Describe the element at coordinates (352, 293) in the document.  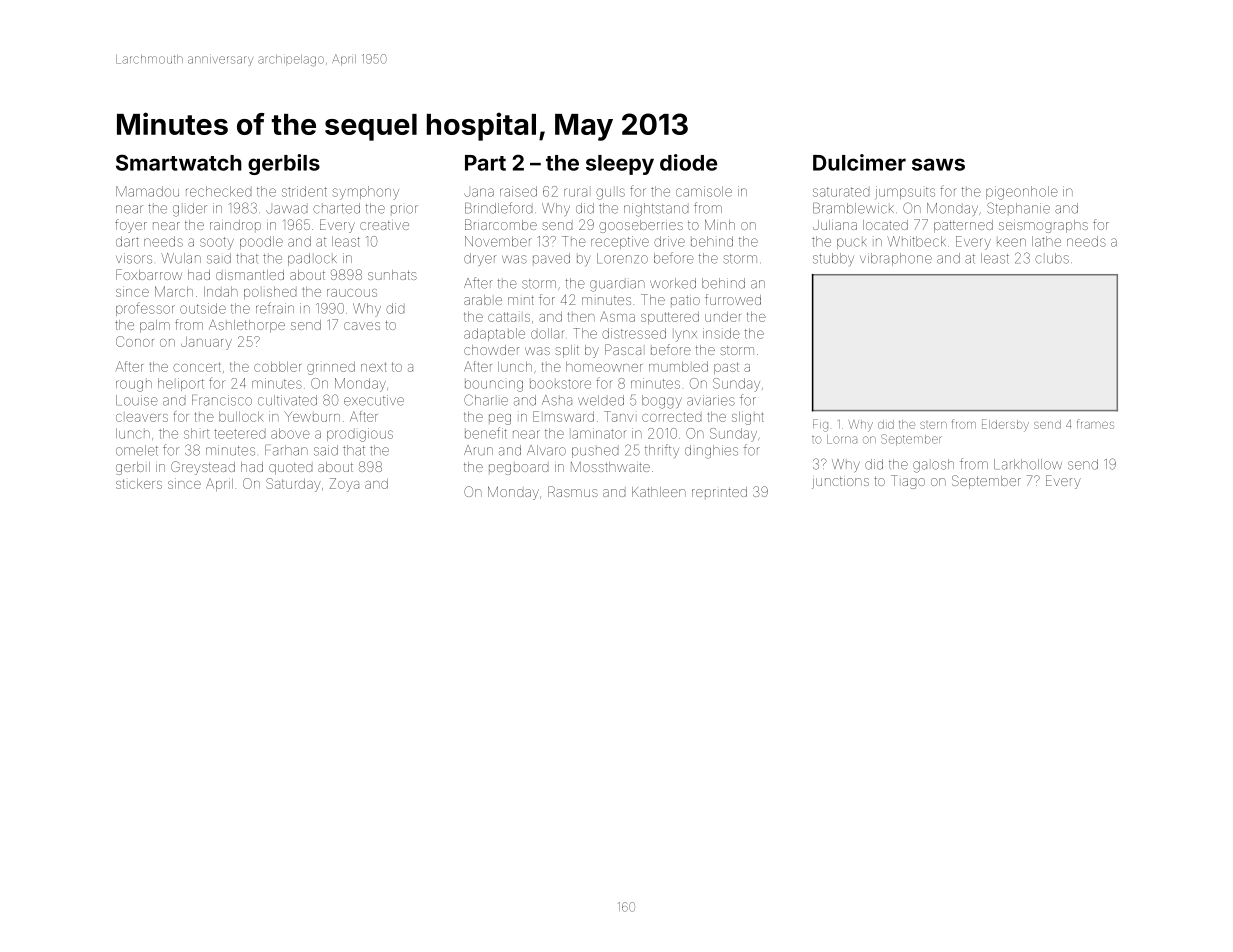
I see `raucous` at that location.
